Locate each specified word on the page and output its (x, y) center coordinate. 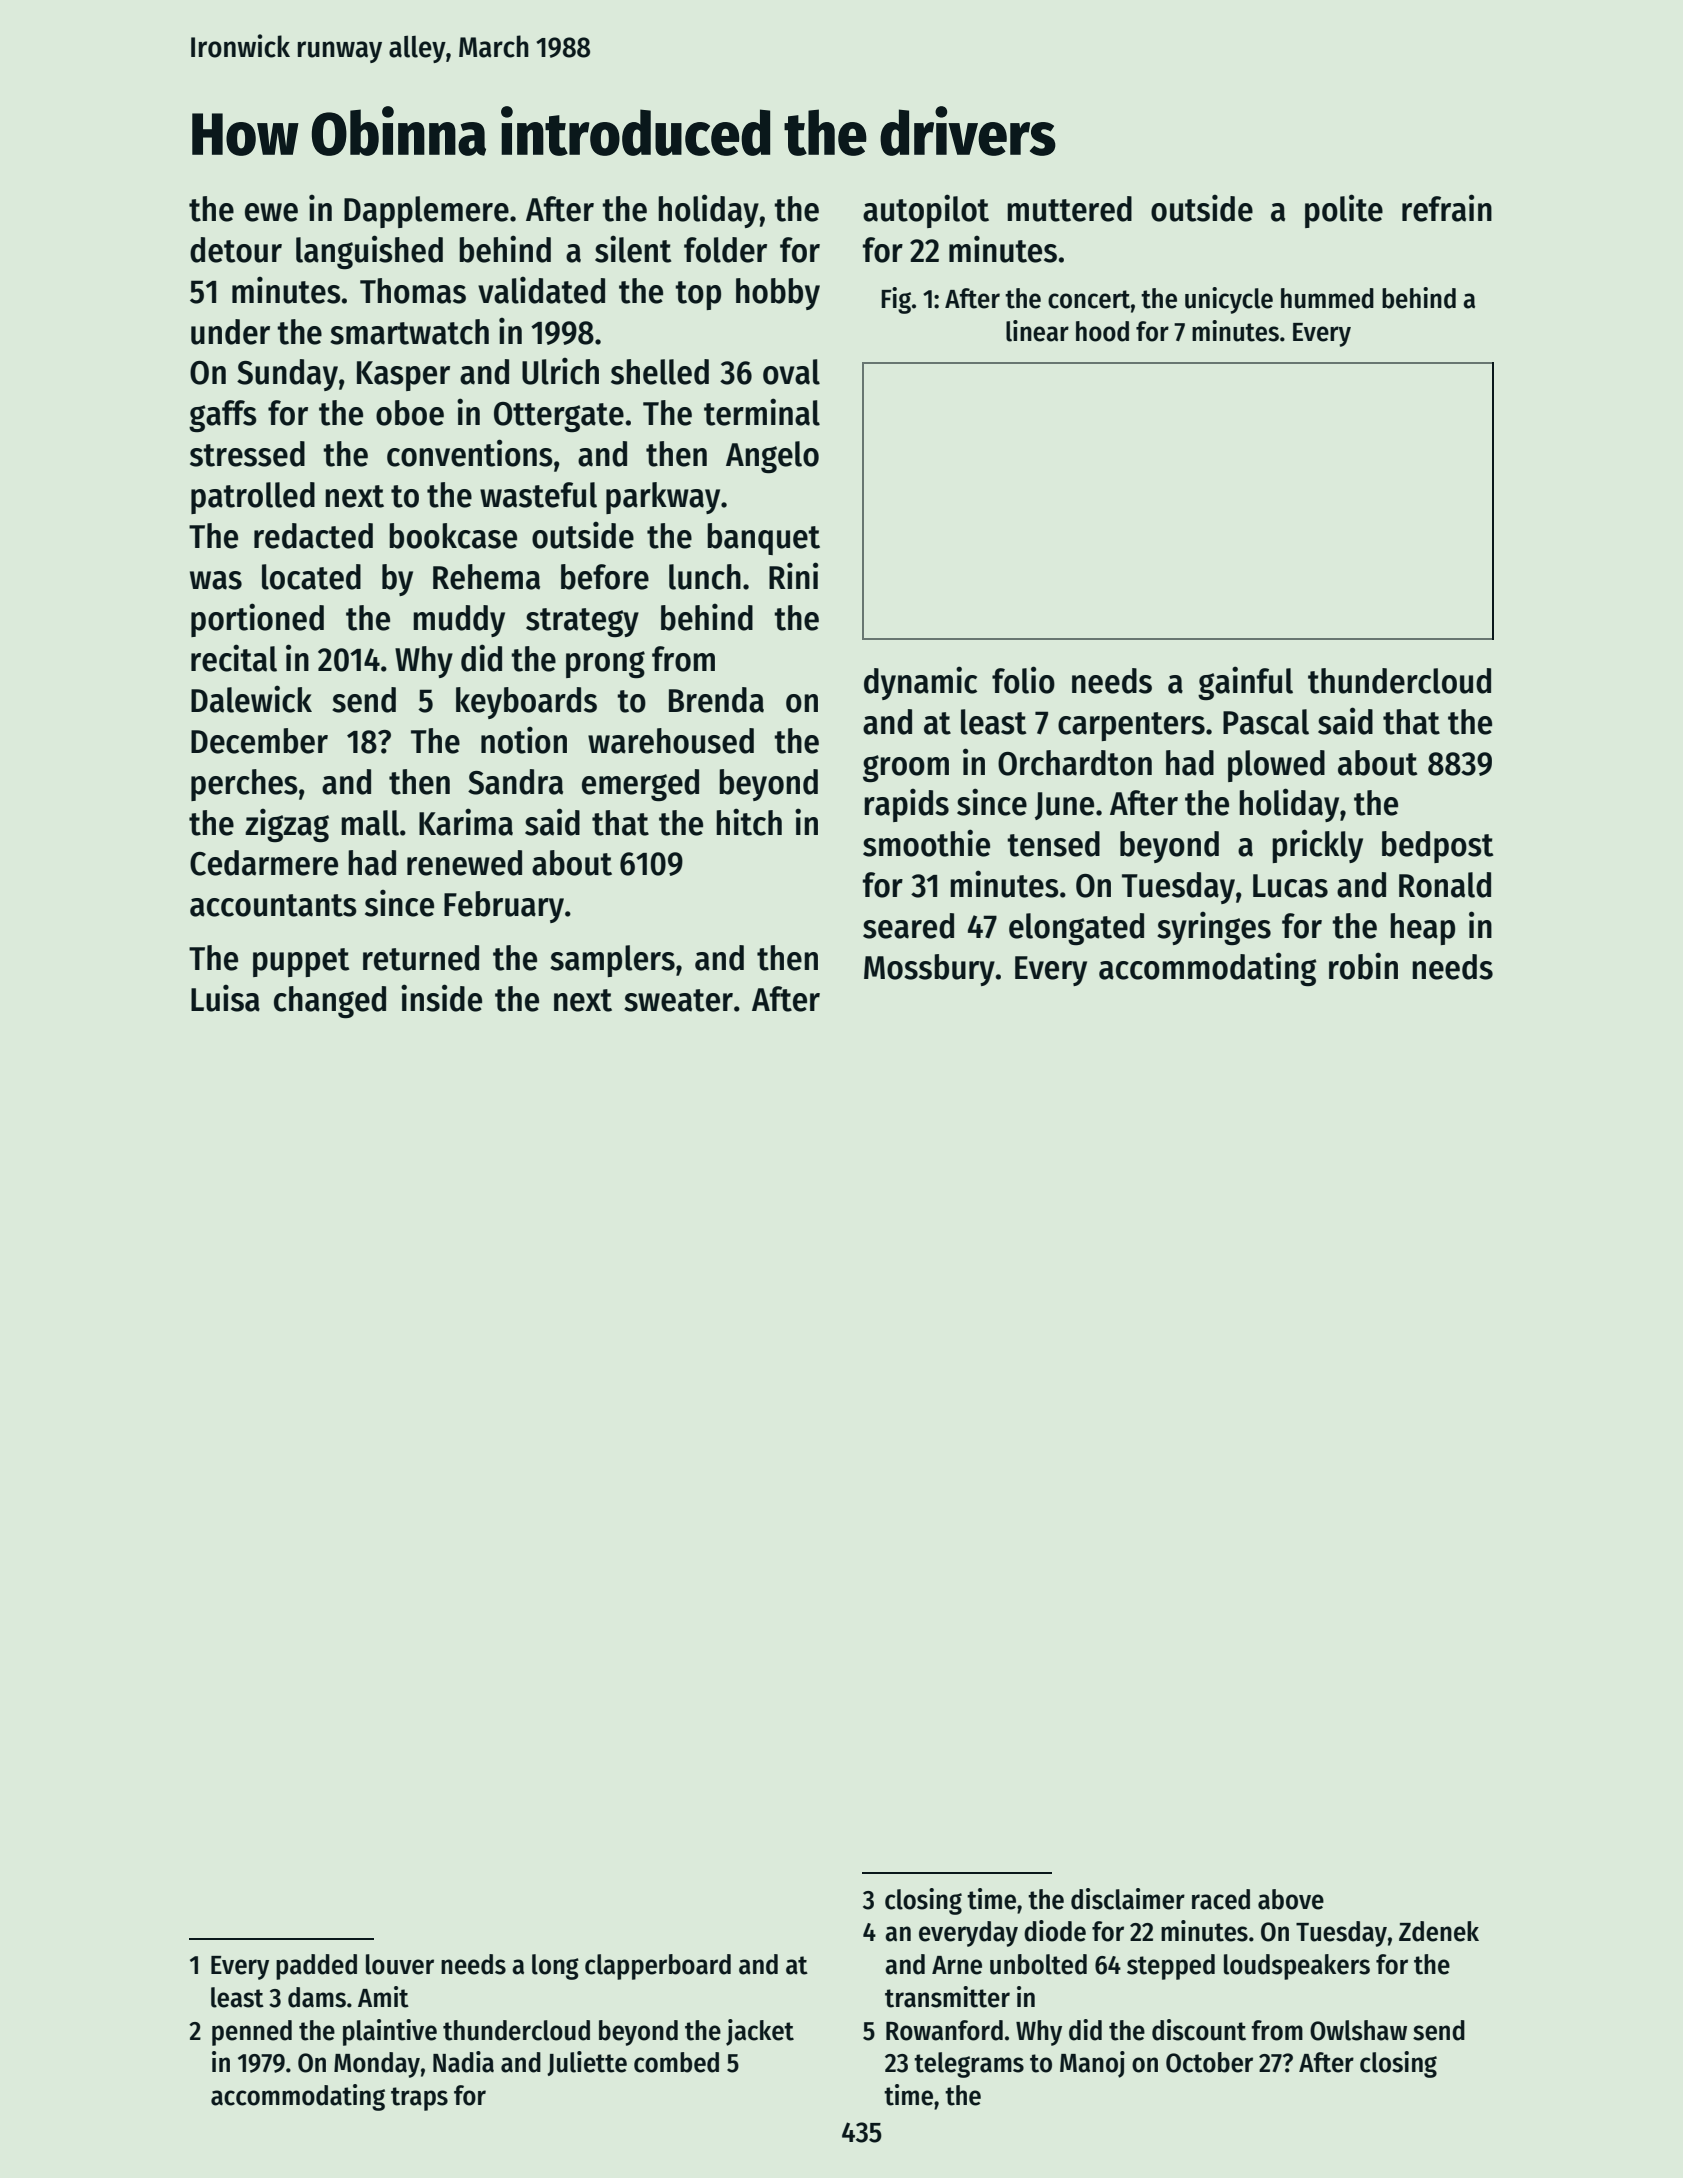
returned (421, 958)
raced (1221, 1899)
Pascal (1266, 722)
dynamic (920, 683)
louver (400, 1964)
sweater (678, 1000)
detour (236, 250)
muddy (459, 621)
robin (1363, 966)
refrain (1447, 208)
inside (441, 998)
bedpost (1437, 847)
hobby (778, 294)
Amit (383, 1997)
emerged (640, 785)
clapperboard (658, 1967)
